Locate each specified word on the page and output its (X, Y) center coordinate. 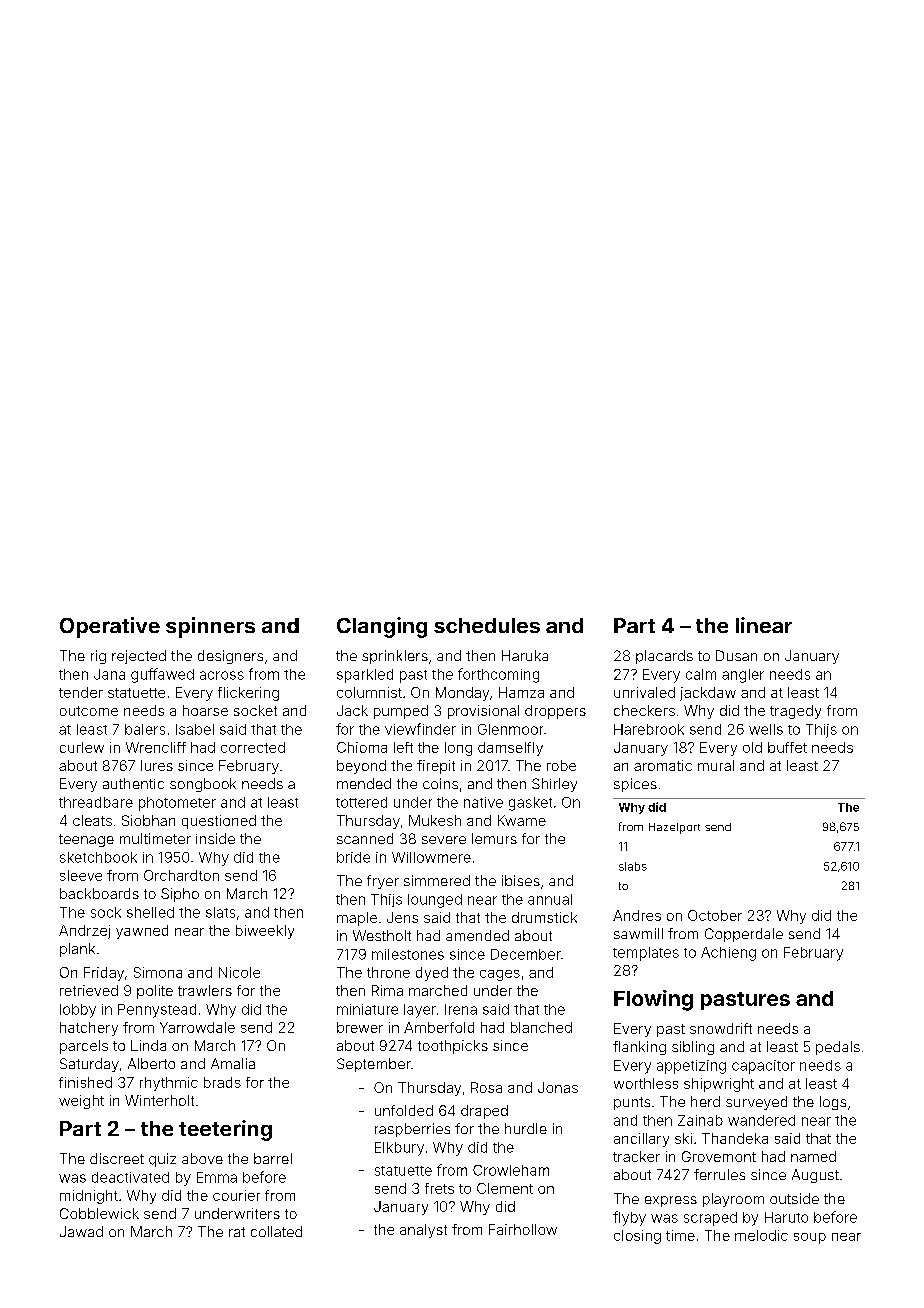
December (526, 954)
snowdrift (721, 1028)
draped (484, 1112)
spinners (210, 627)
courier (236, 1195)
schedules (487, 625)
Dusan (736, 655)
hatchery (89, 1029)
